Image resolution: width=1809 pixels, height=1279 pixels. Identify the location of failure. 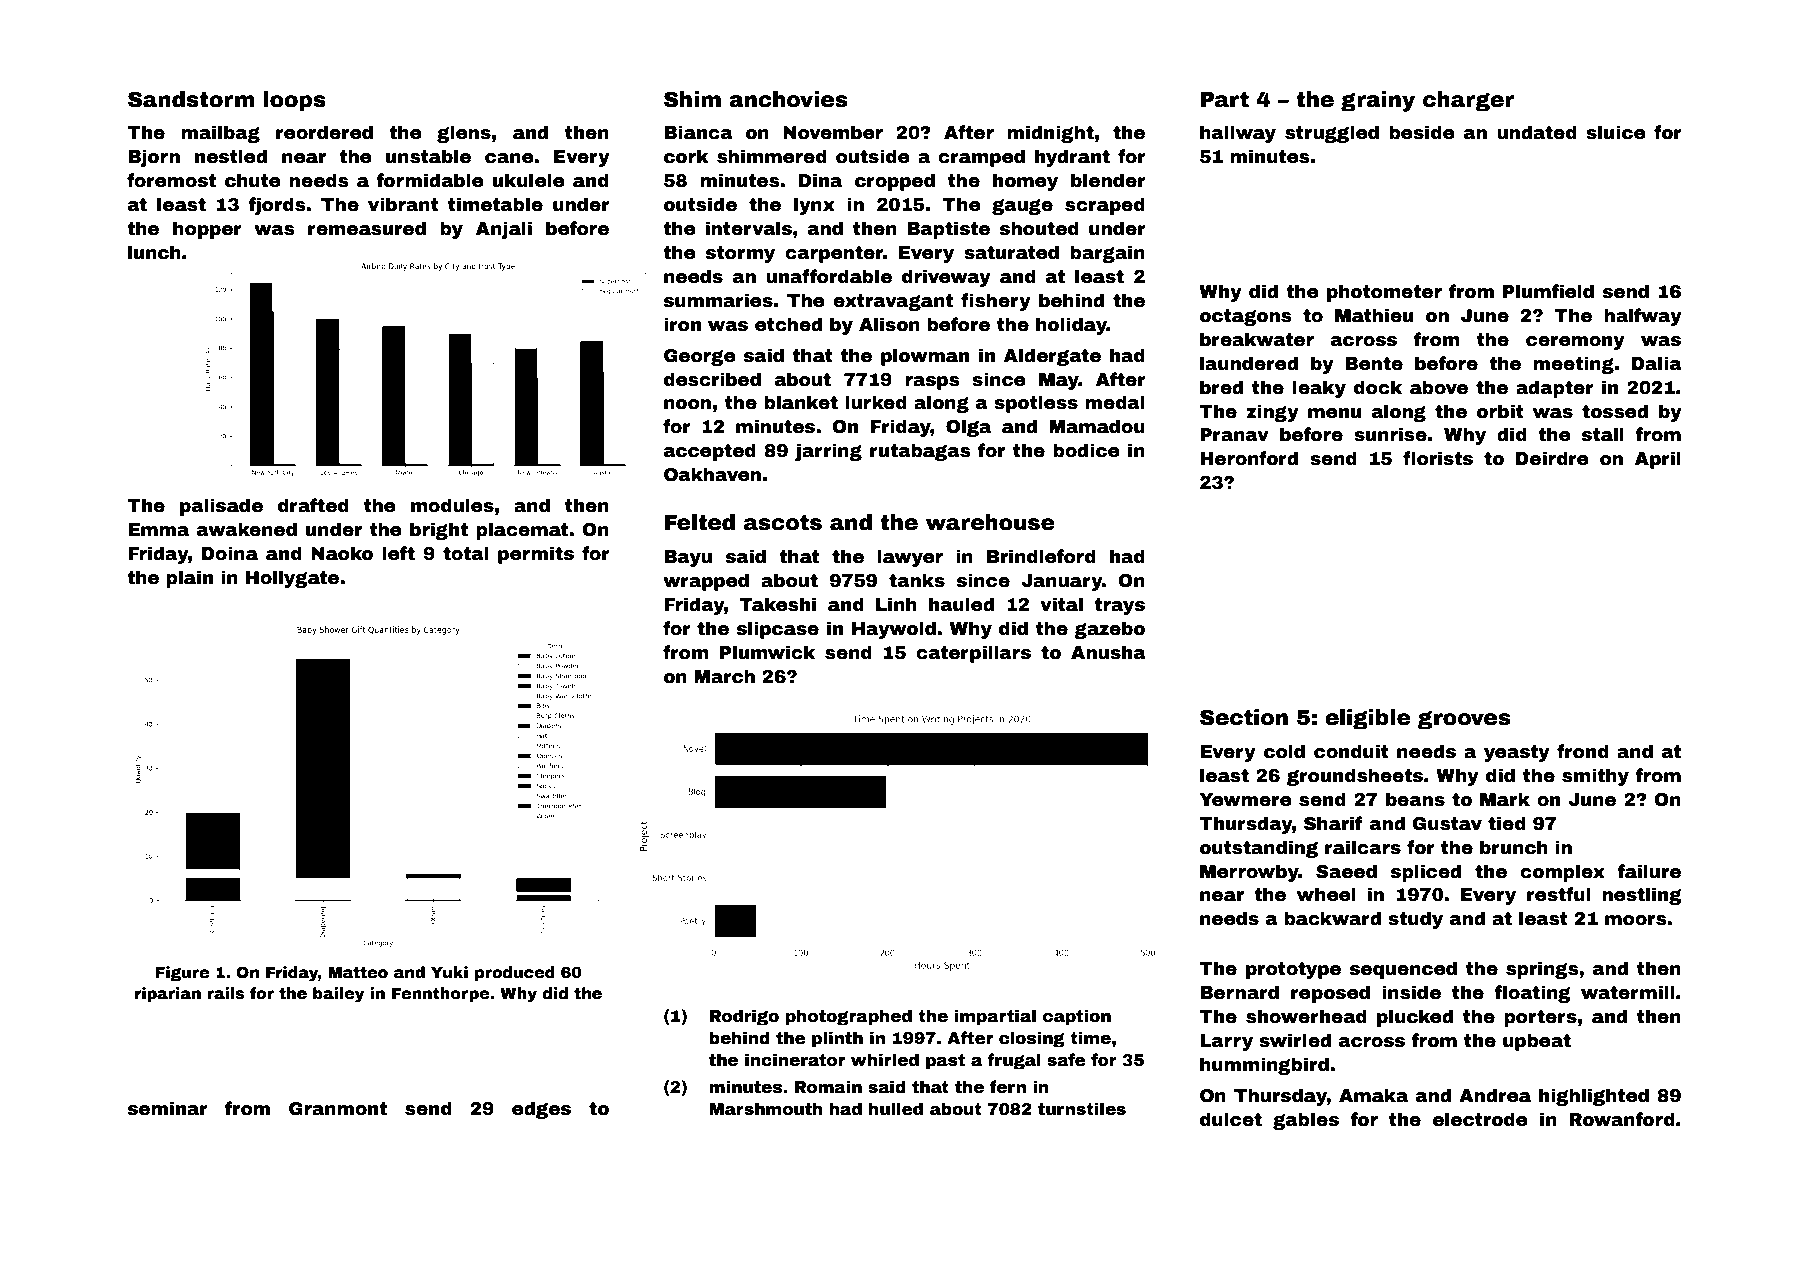
(1649, 871).
